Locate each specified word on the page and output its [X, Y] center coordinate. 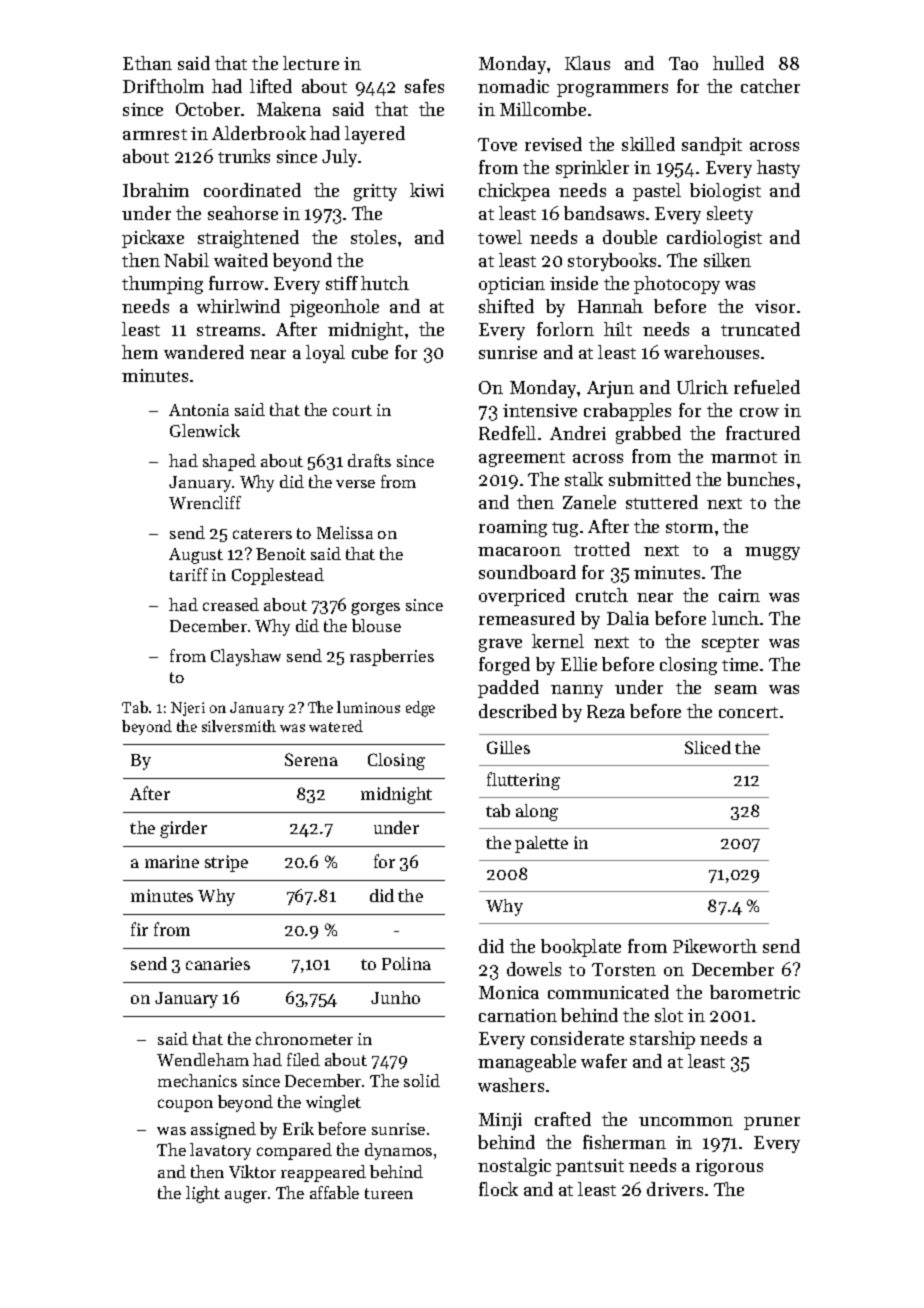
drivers [675, 1189]
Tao [683, 63]
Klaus [587, 63]
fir [139, 929]
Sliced [708, 747]
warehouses [711, 352]
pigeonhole [334, 308]
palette [541, 844]
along [537, 812]
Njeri [188, 709]
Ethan [147, 63]
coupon [185, 1105]
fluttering [523, 781]
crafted [563, 1119]
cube [370, 352]
